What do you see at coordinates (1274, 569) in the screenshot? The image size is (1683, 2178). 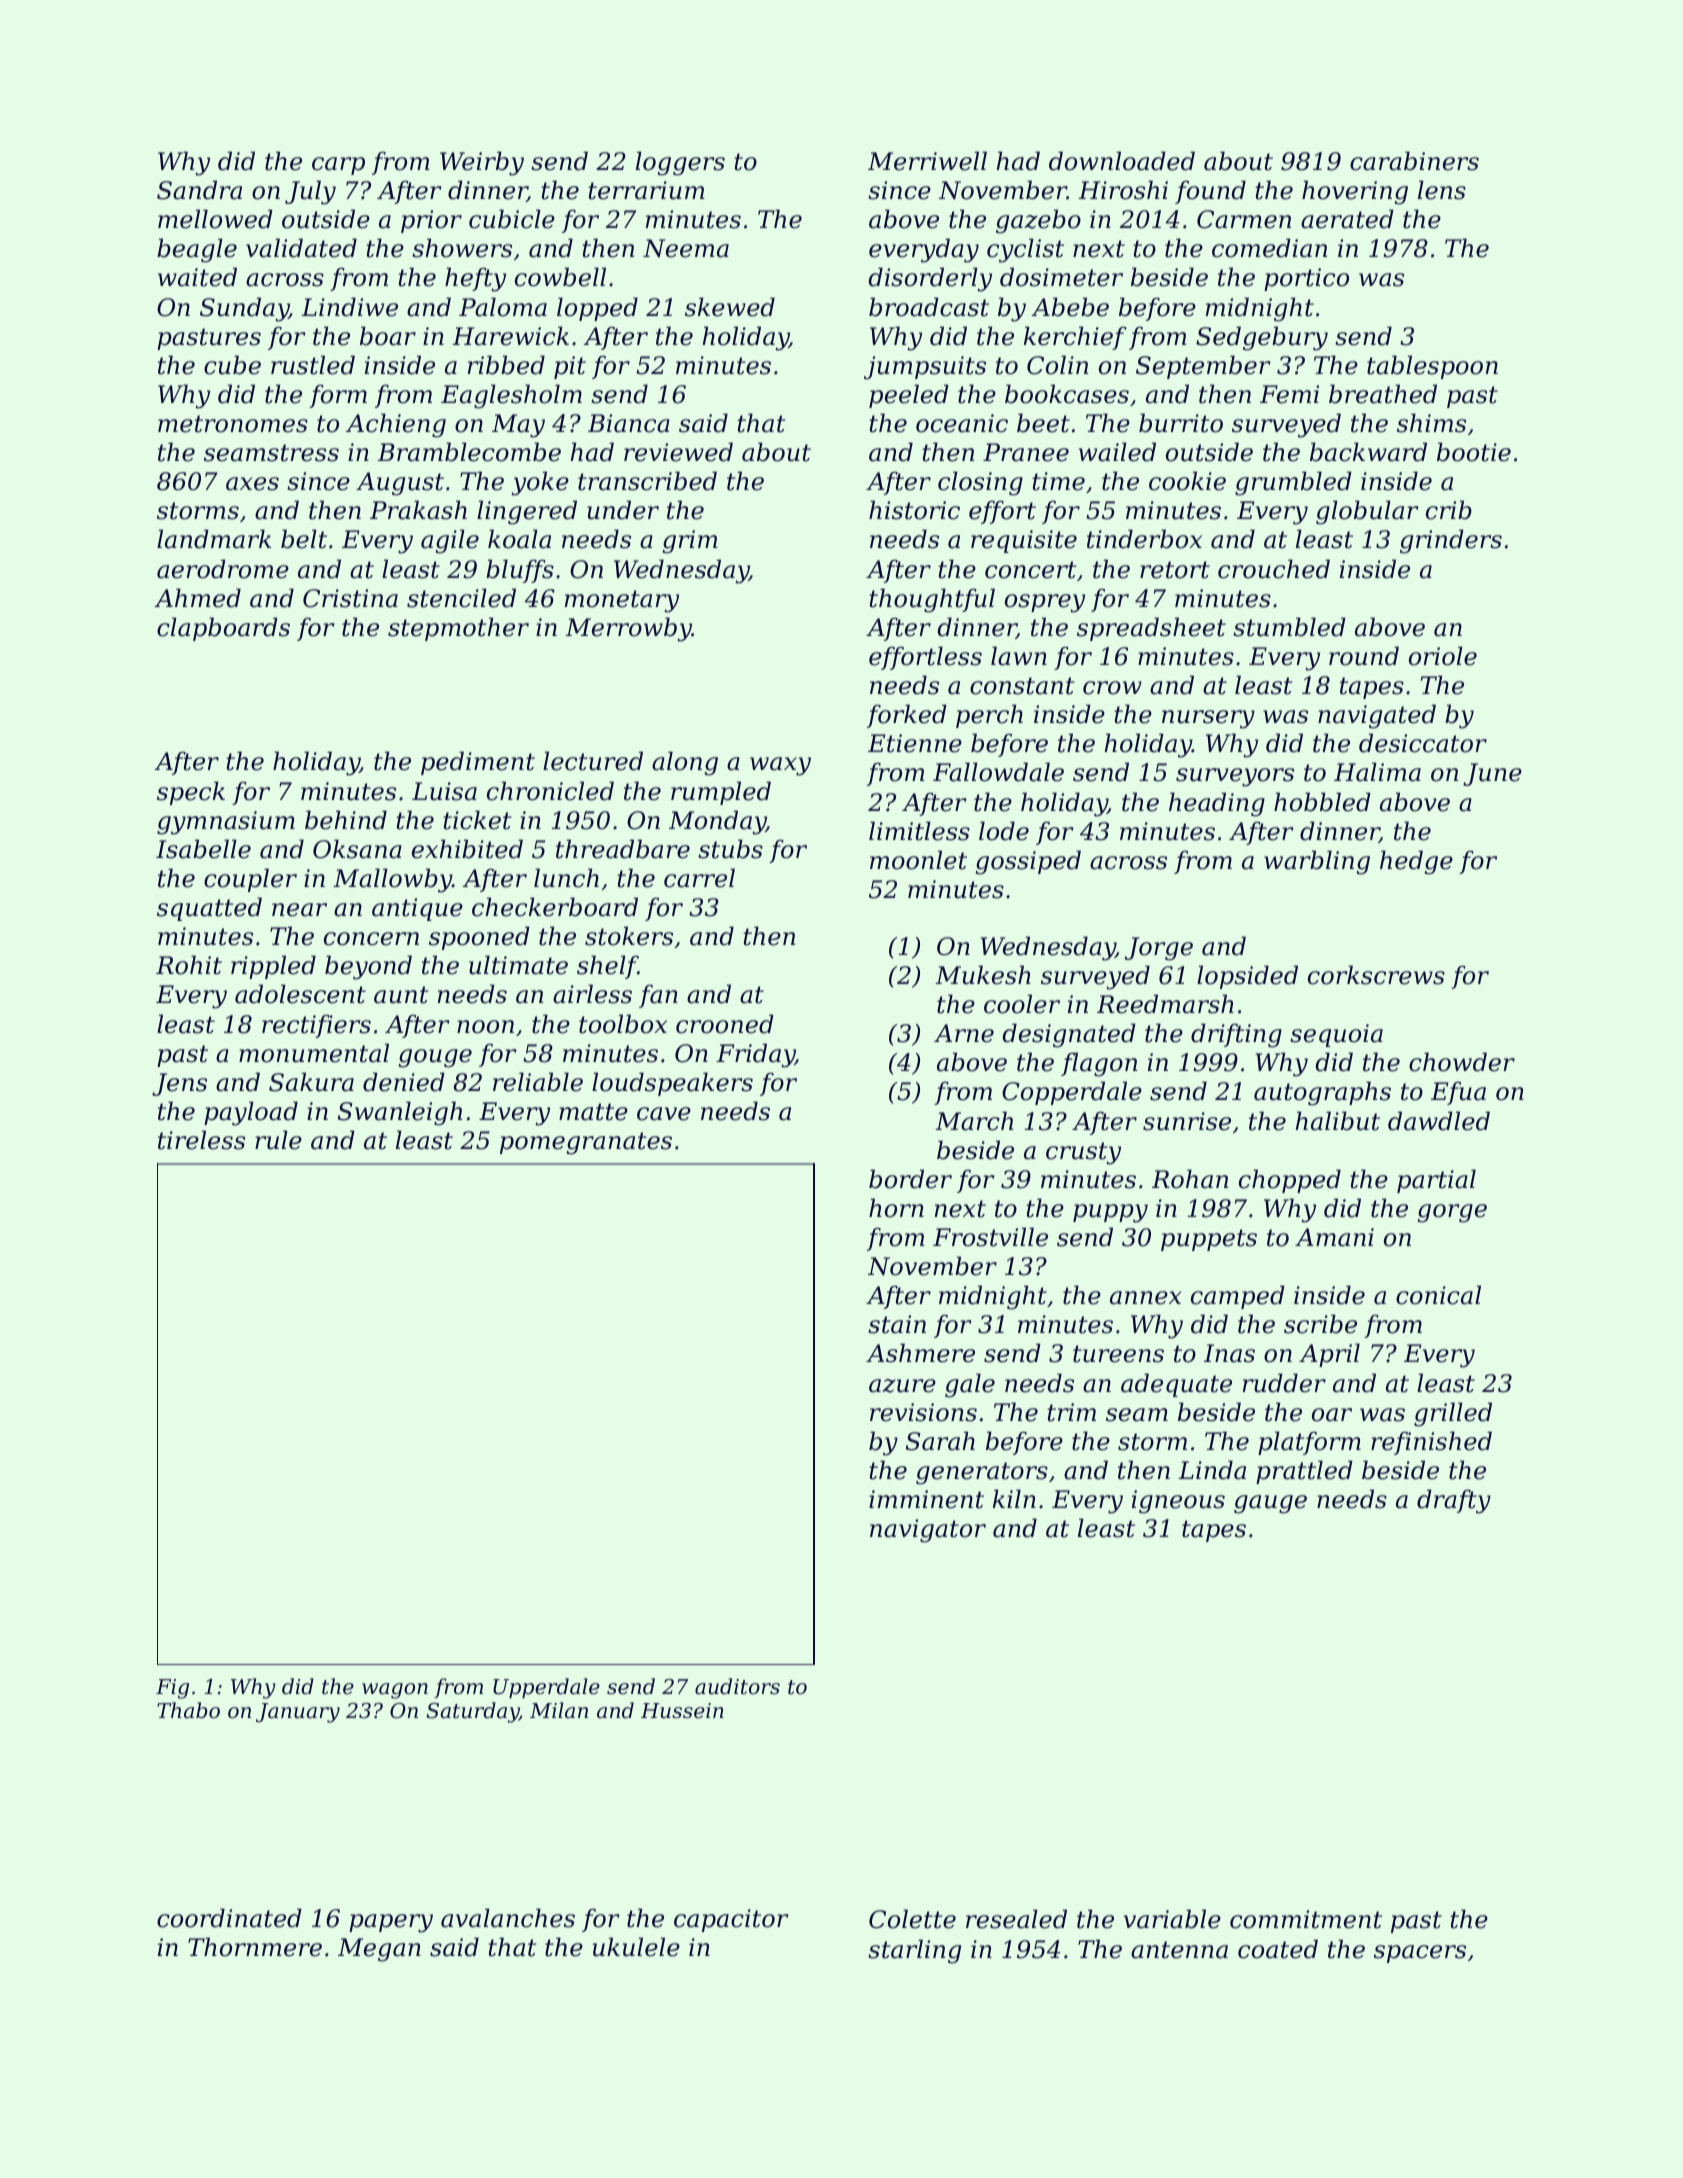 I see `crouched` at bounding box center [1274, 569].
